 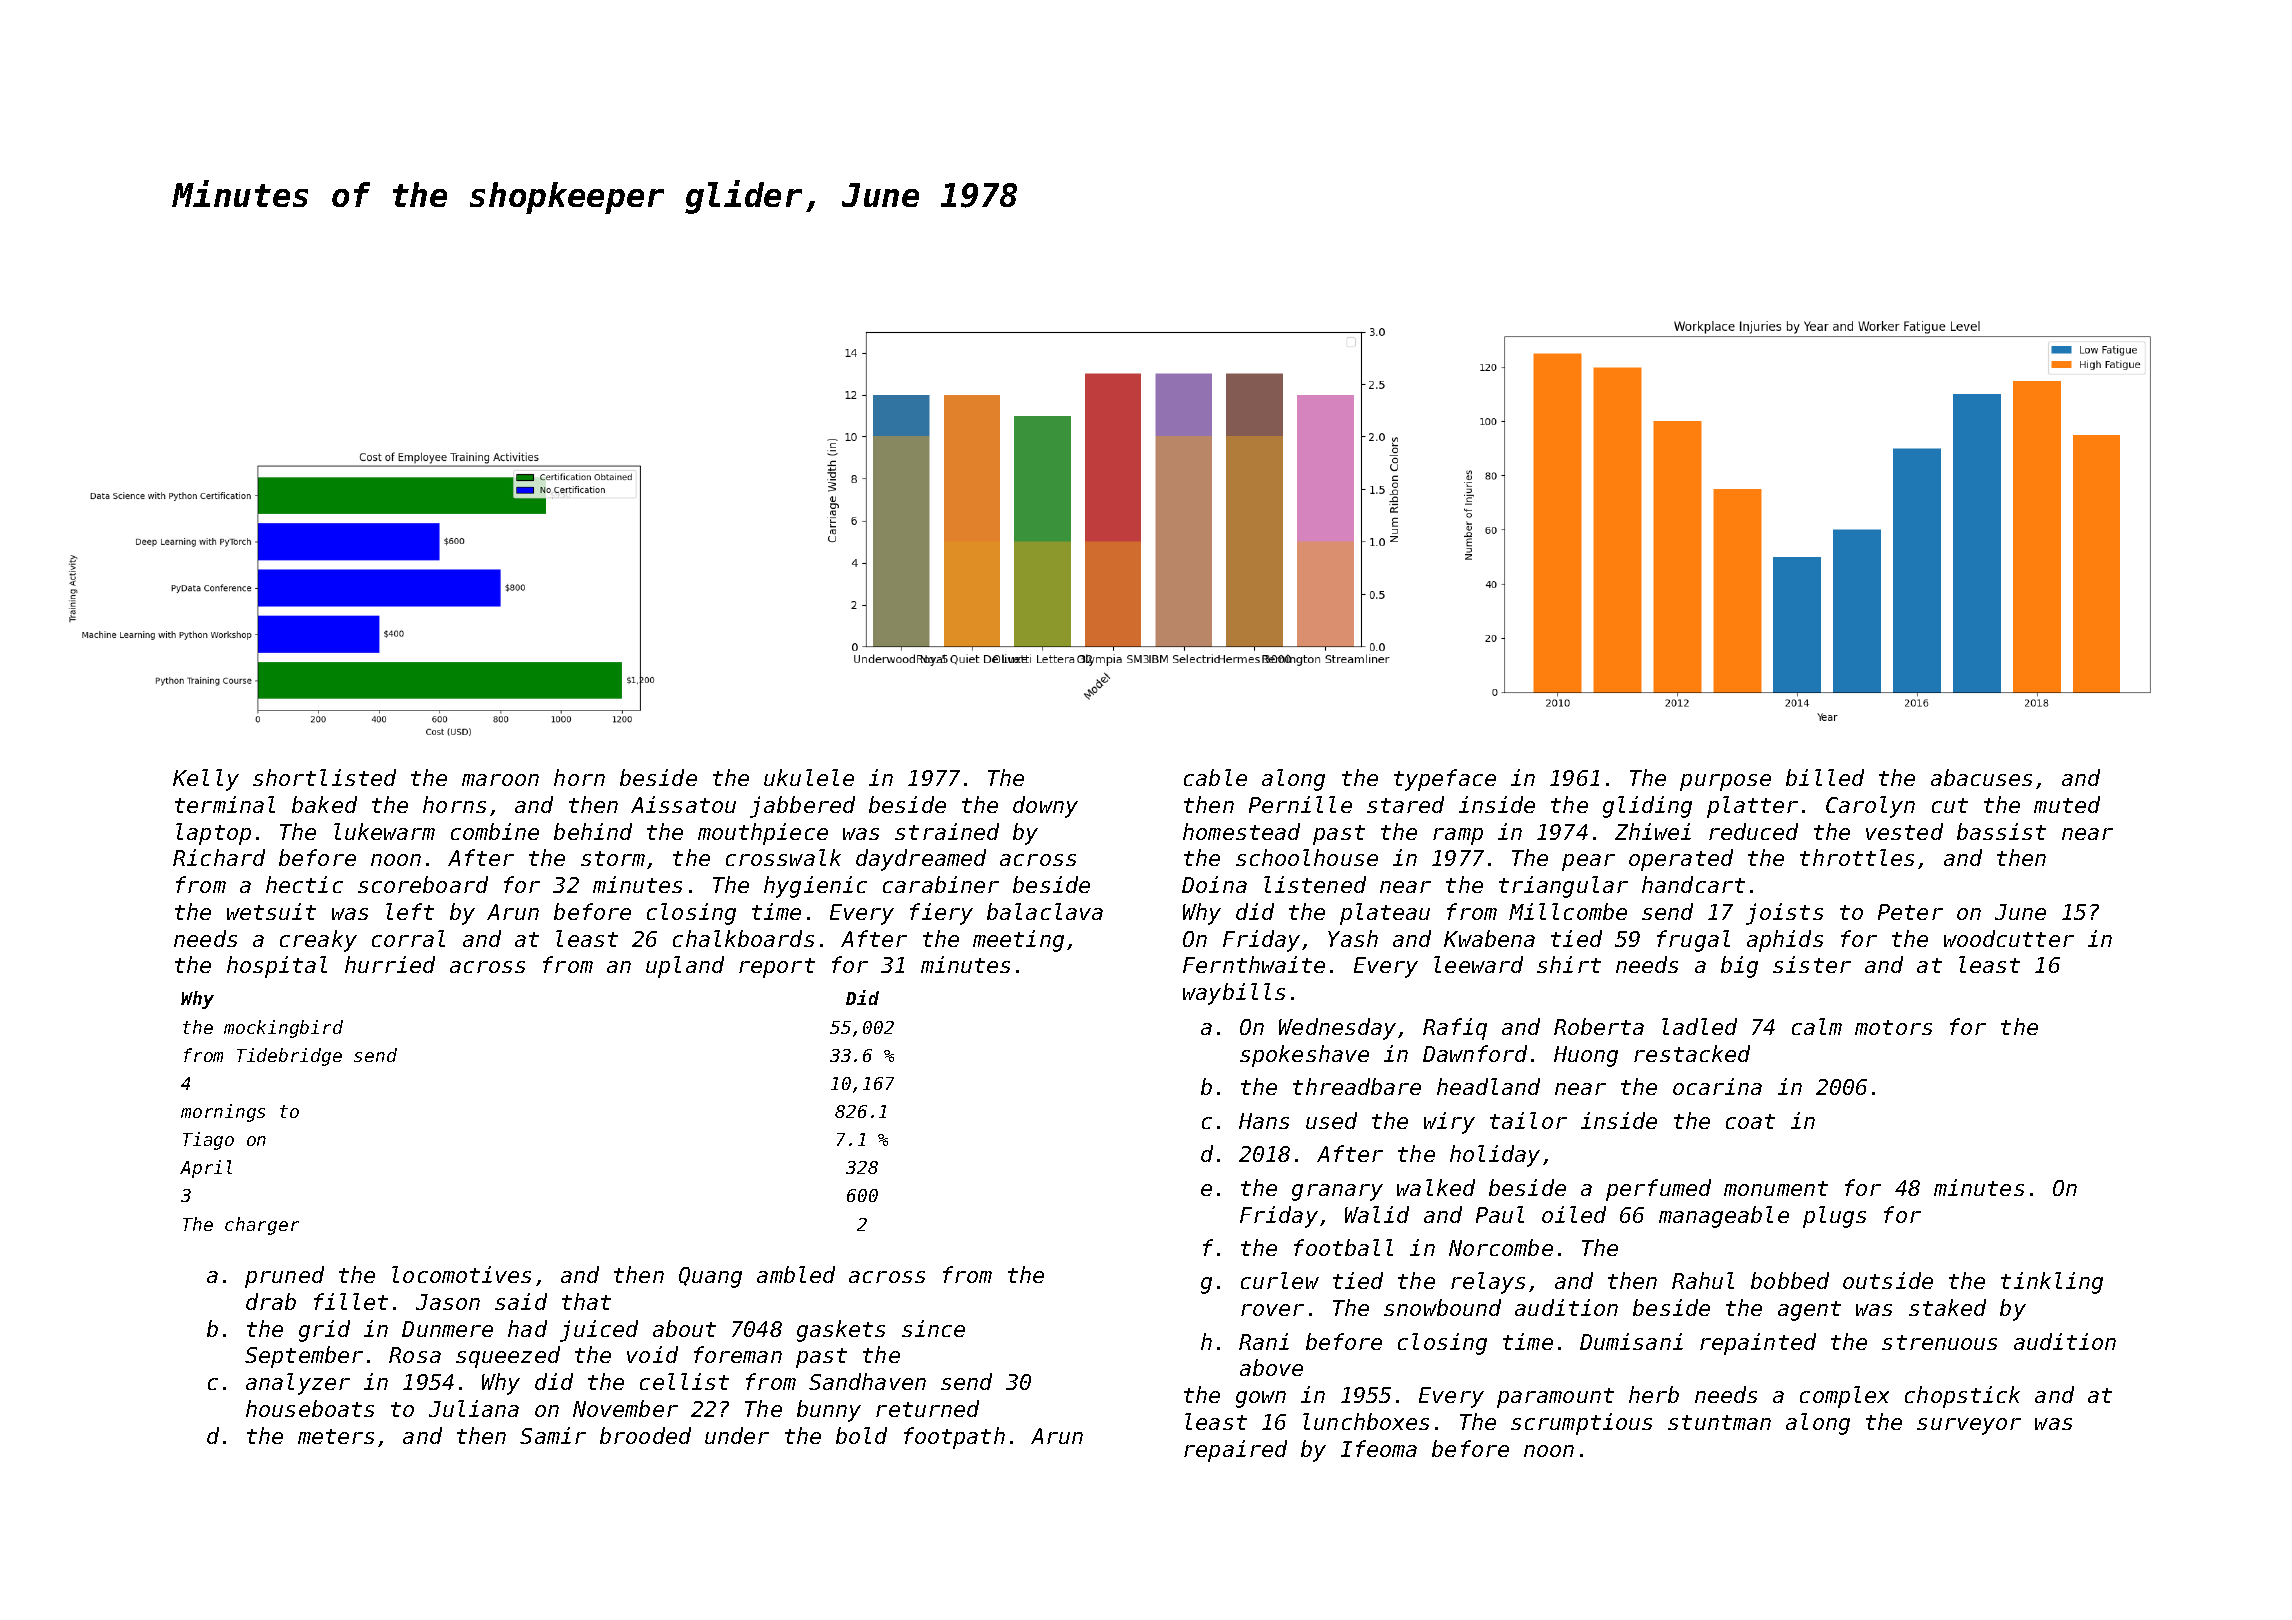 What do you see at coordinates (1981, 777) in the screenshot?
I see `abacuses` at bounding box center [1981, 777].
